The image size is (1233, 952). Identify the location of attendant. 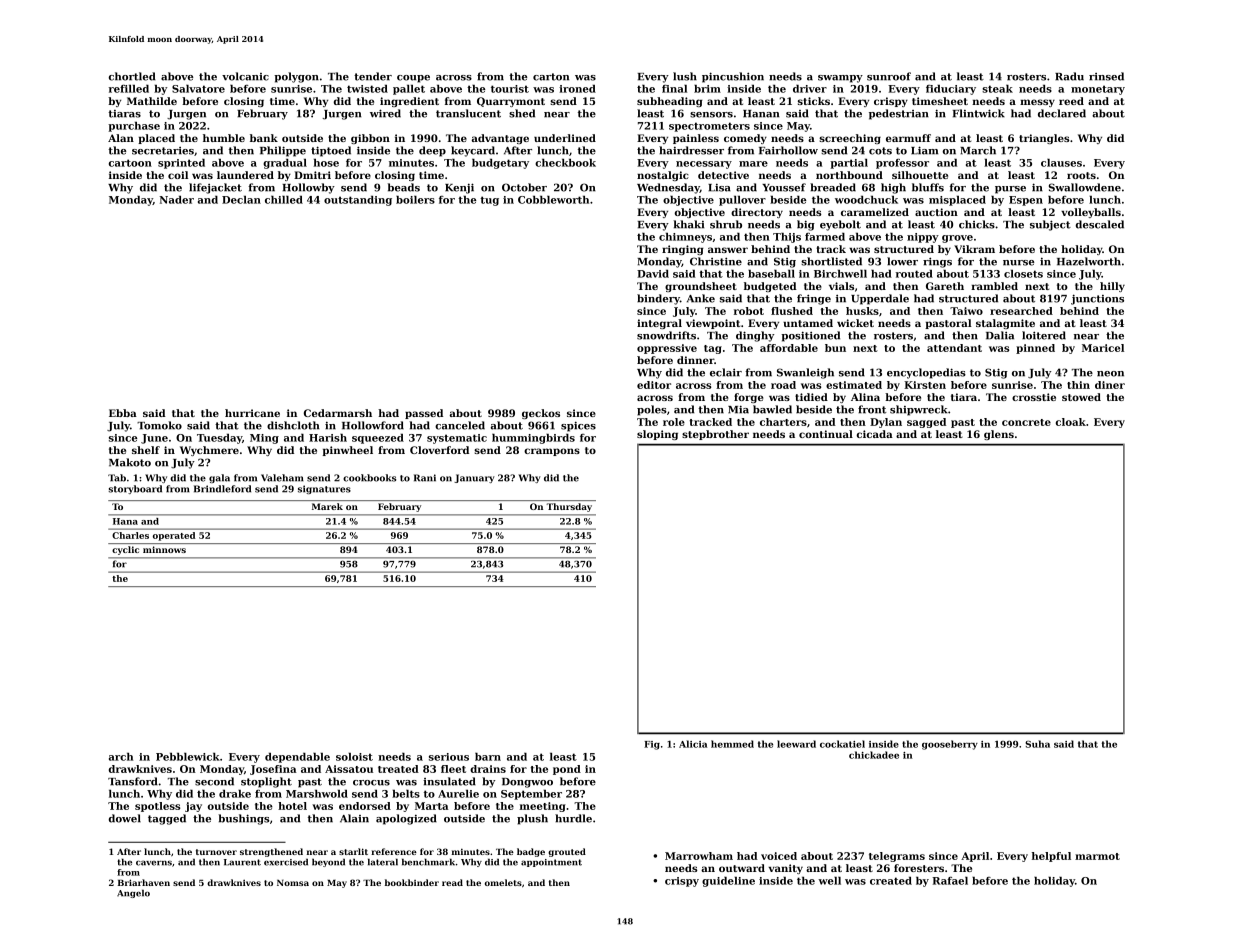
(954, 348).
